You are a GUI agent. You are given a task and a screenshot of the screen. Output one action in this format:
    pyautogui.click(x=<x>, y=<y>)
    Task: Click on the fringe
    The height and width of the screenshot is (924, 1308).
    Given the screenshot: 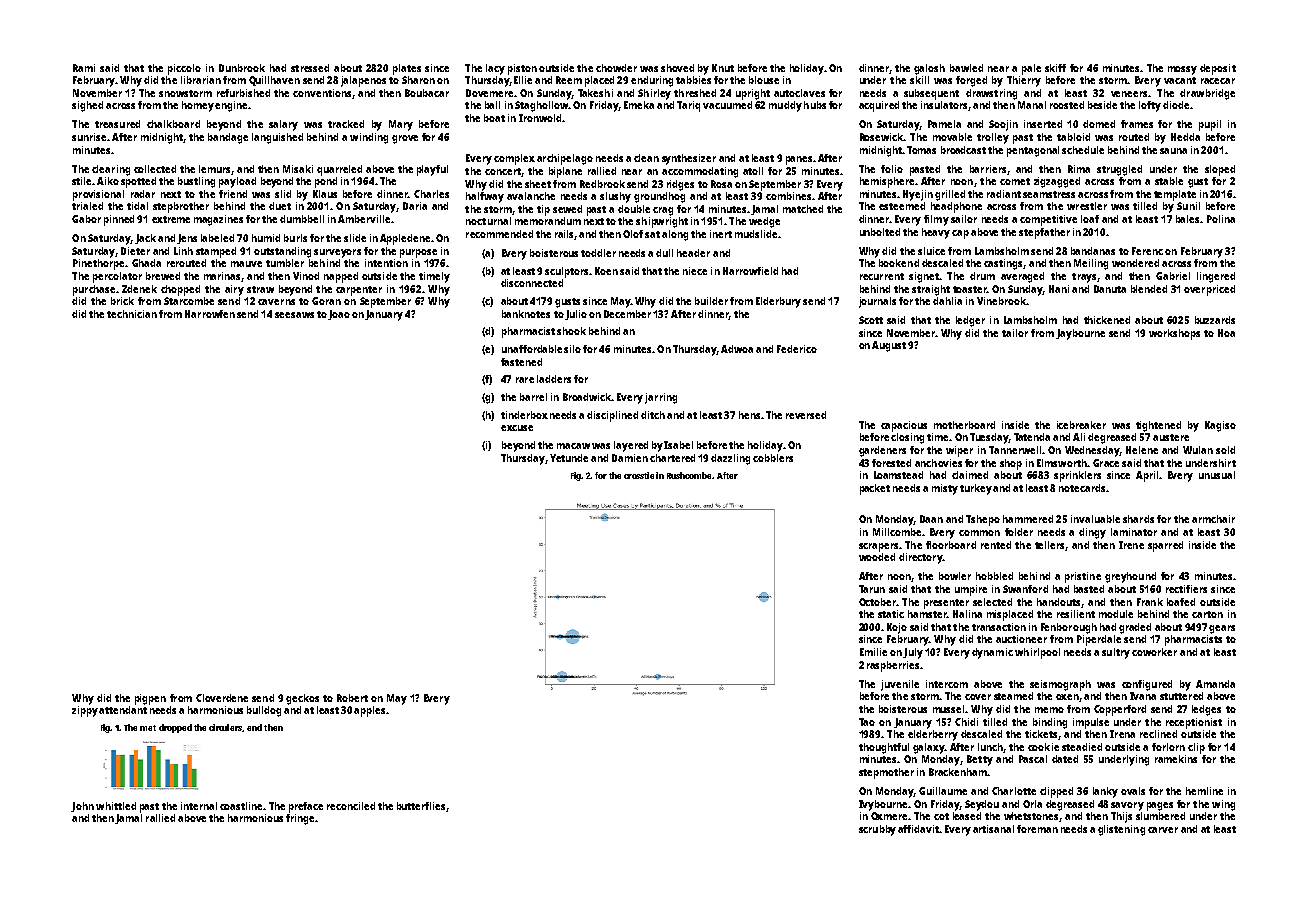 What is the action you would take?
    pyautogui.click(x=300, y=819)
